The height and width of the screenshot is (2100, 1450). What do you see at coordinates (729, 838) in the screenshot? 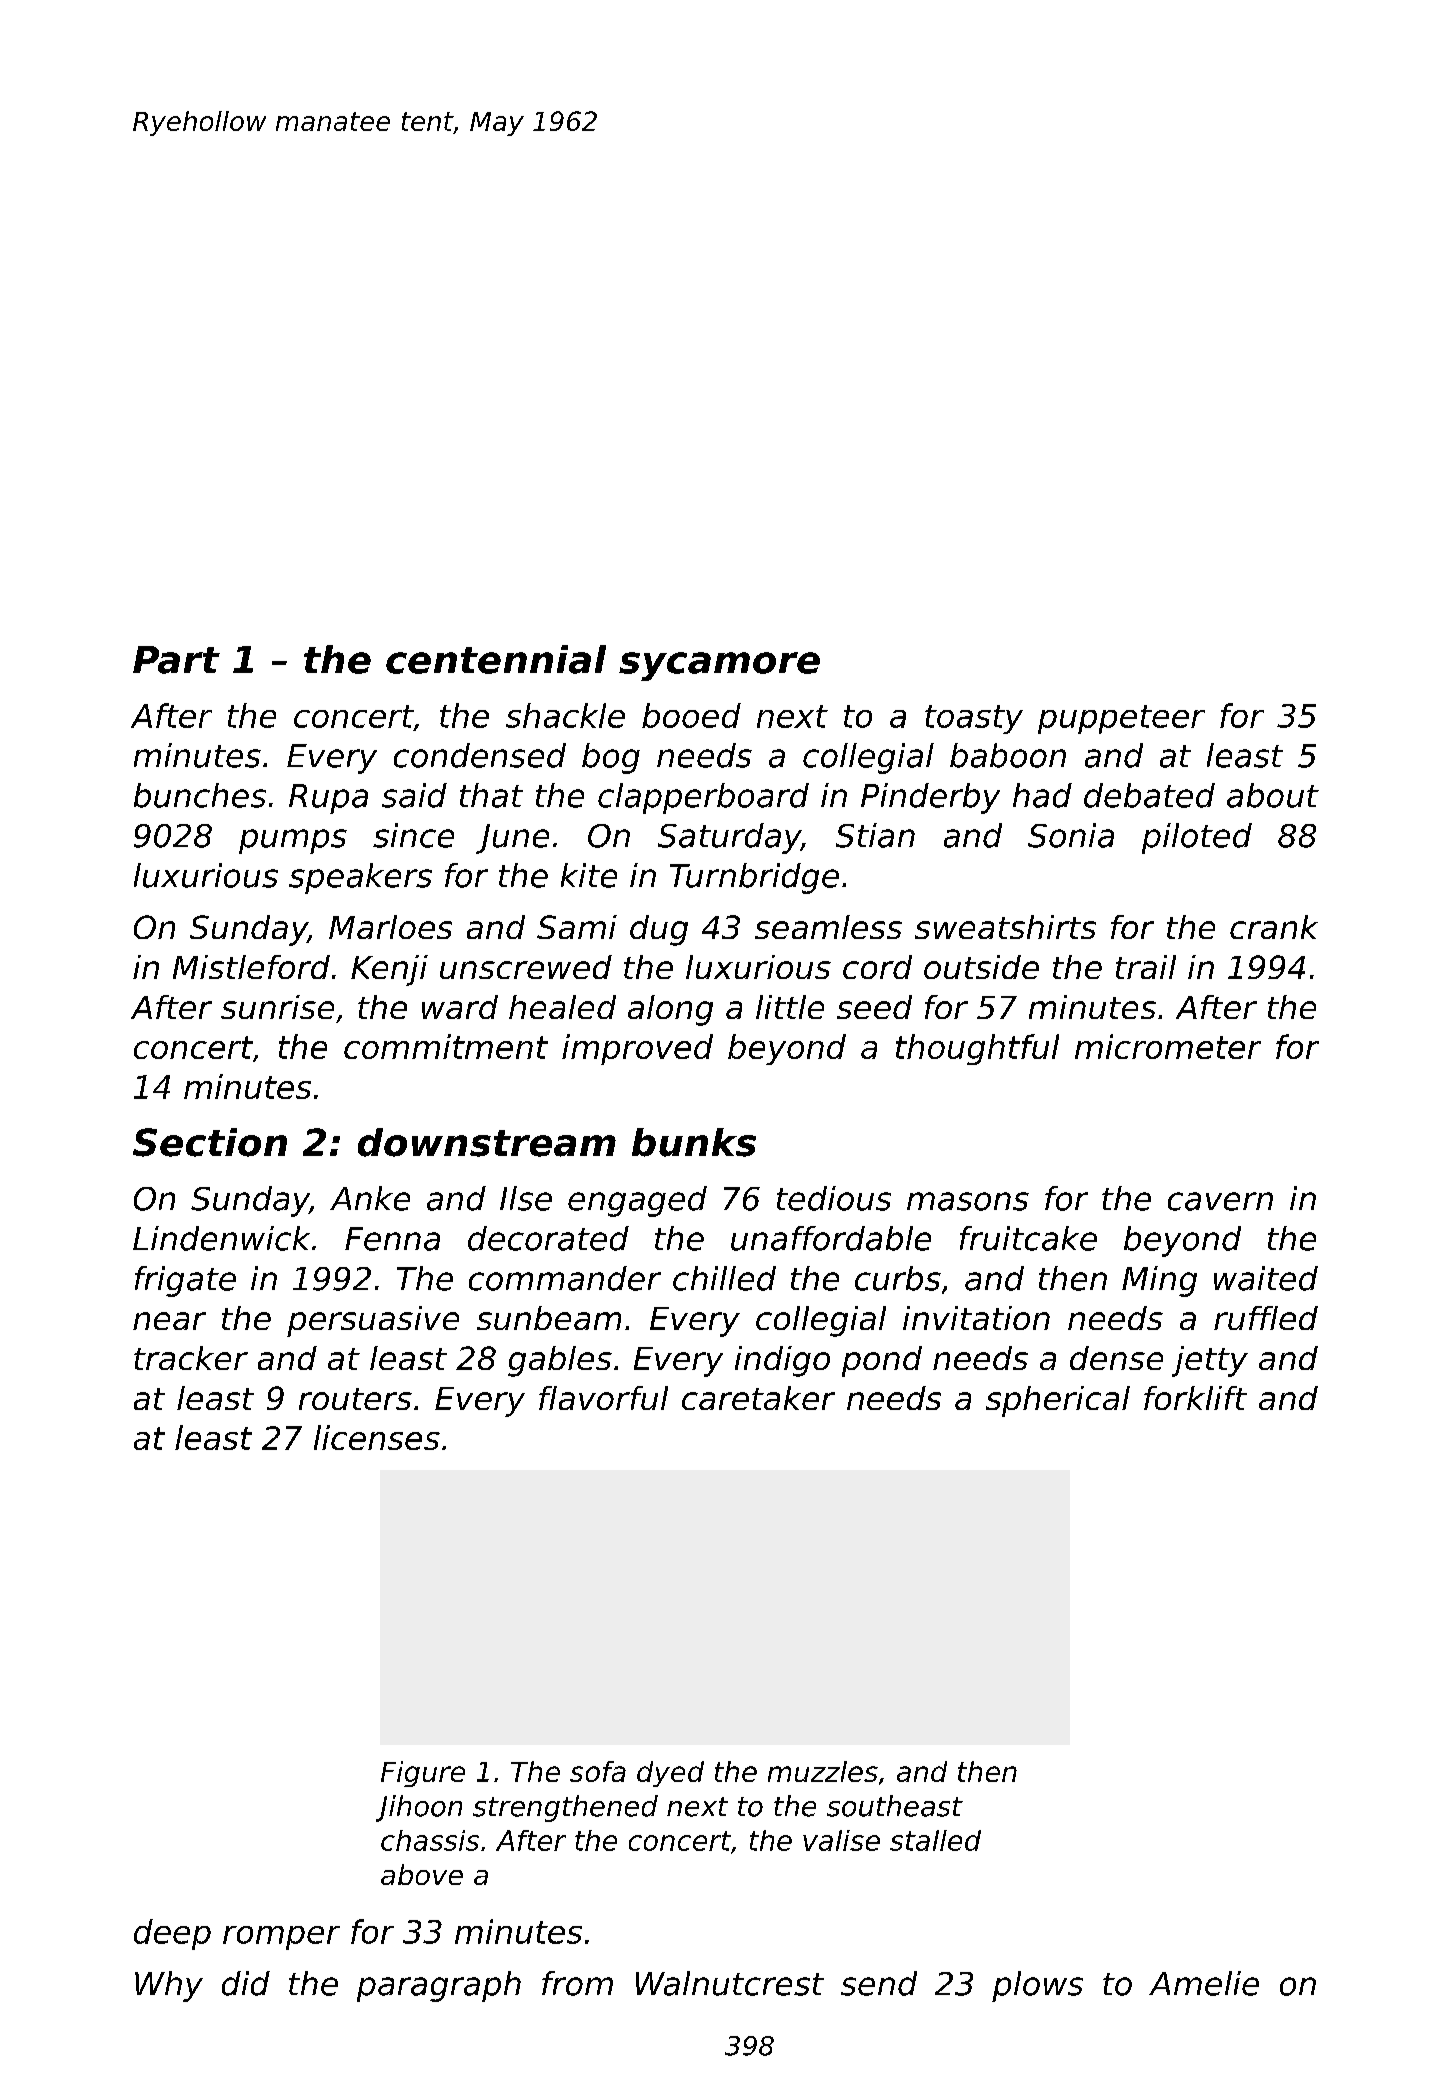
I see `Saturday` at bounding box center [729, 838].
